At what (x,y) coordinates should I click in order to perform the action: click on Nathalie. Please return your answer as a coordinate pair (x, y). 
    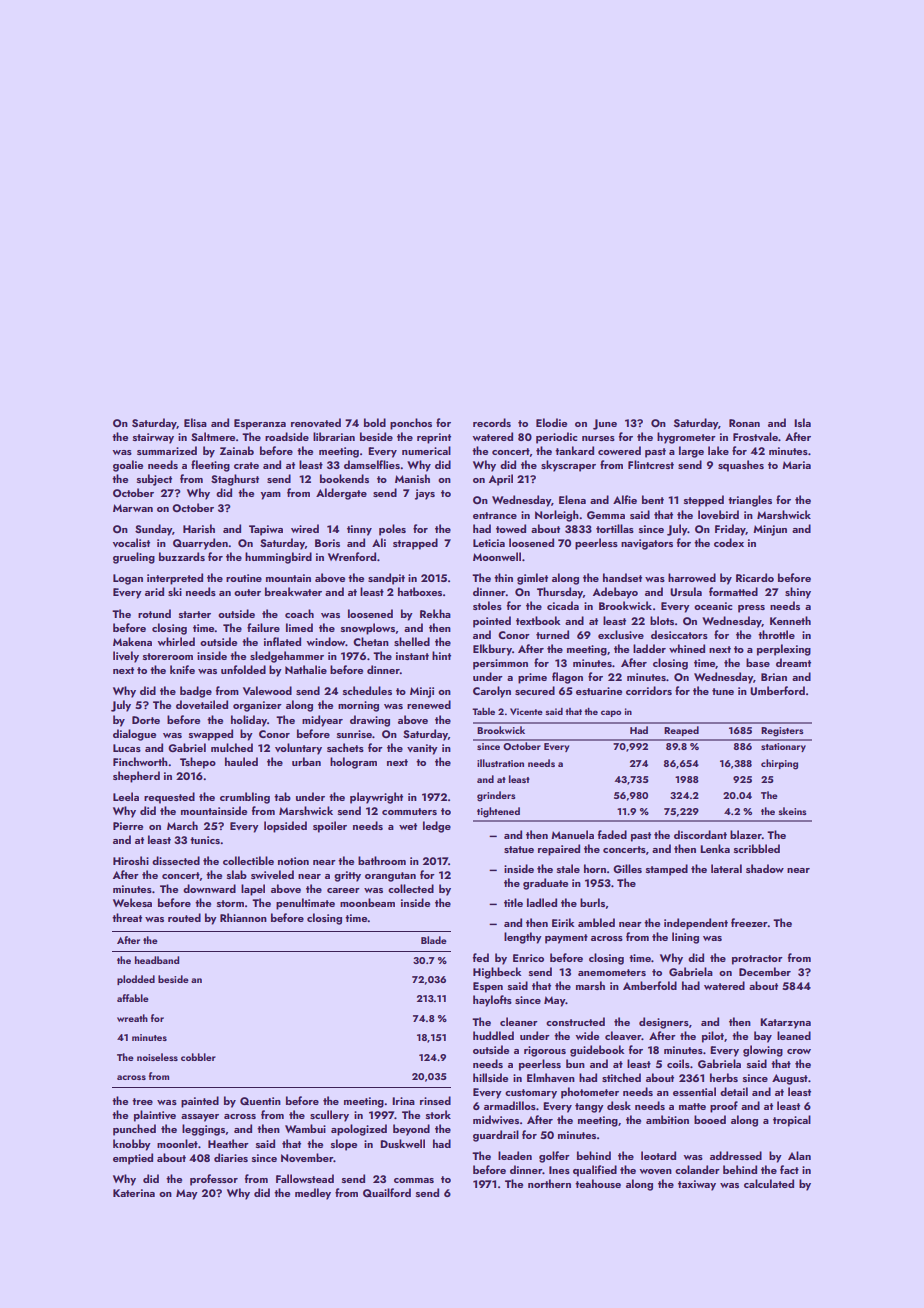
    Looking at the image, I should click on (306, 669).
